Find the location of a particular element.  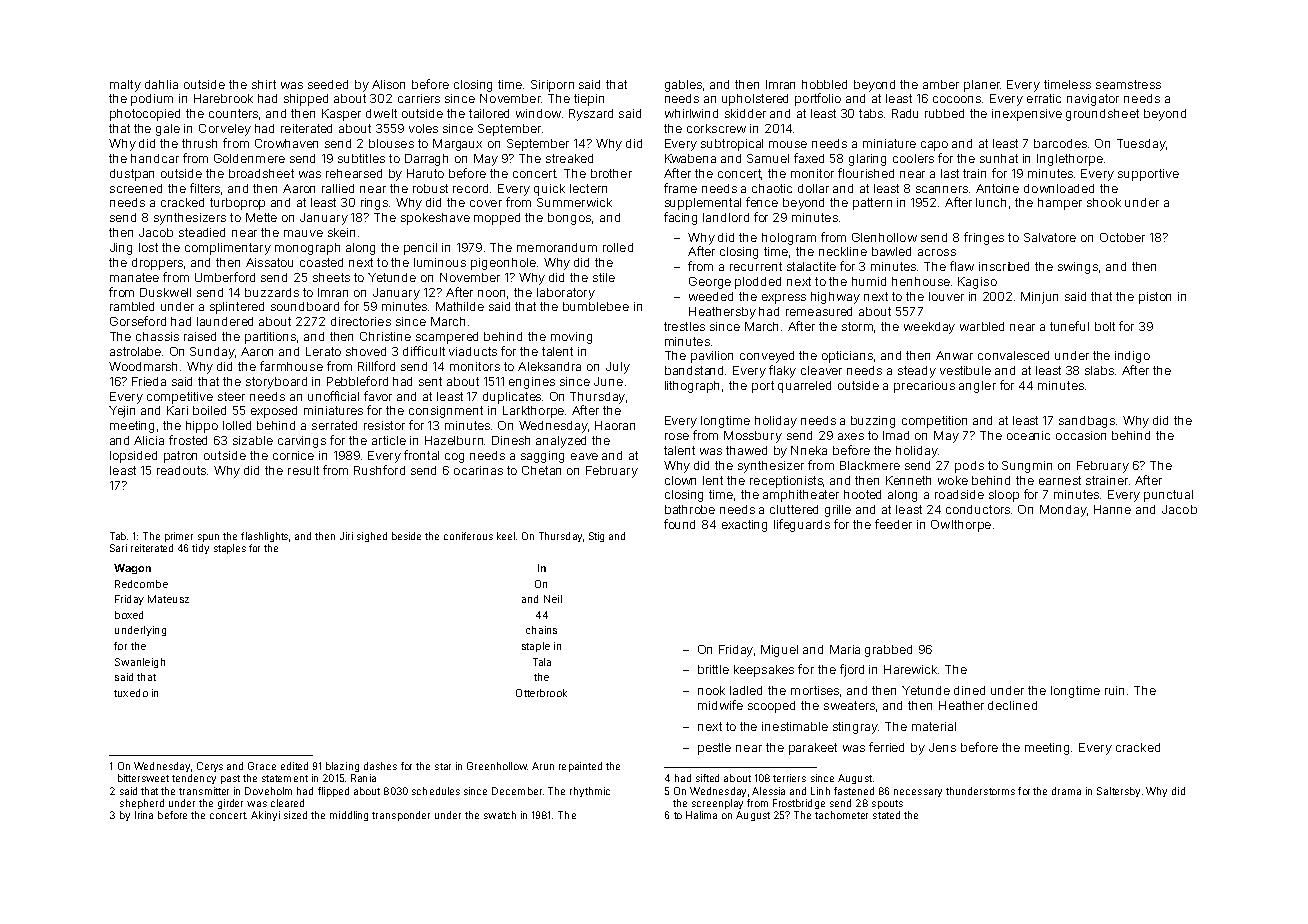

keel is located at coordinates (506, 536).
